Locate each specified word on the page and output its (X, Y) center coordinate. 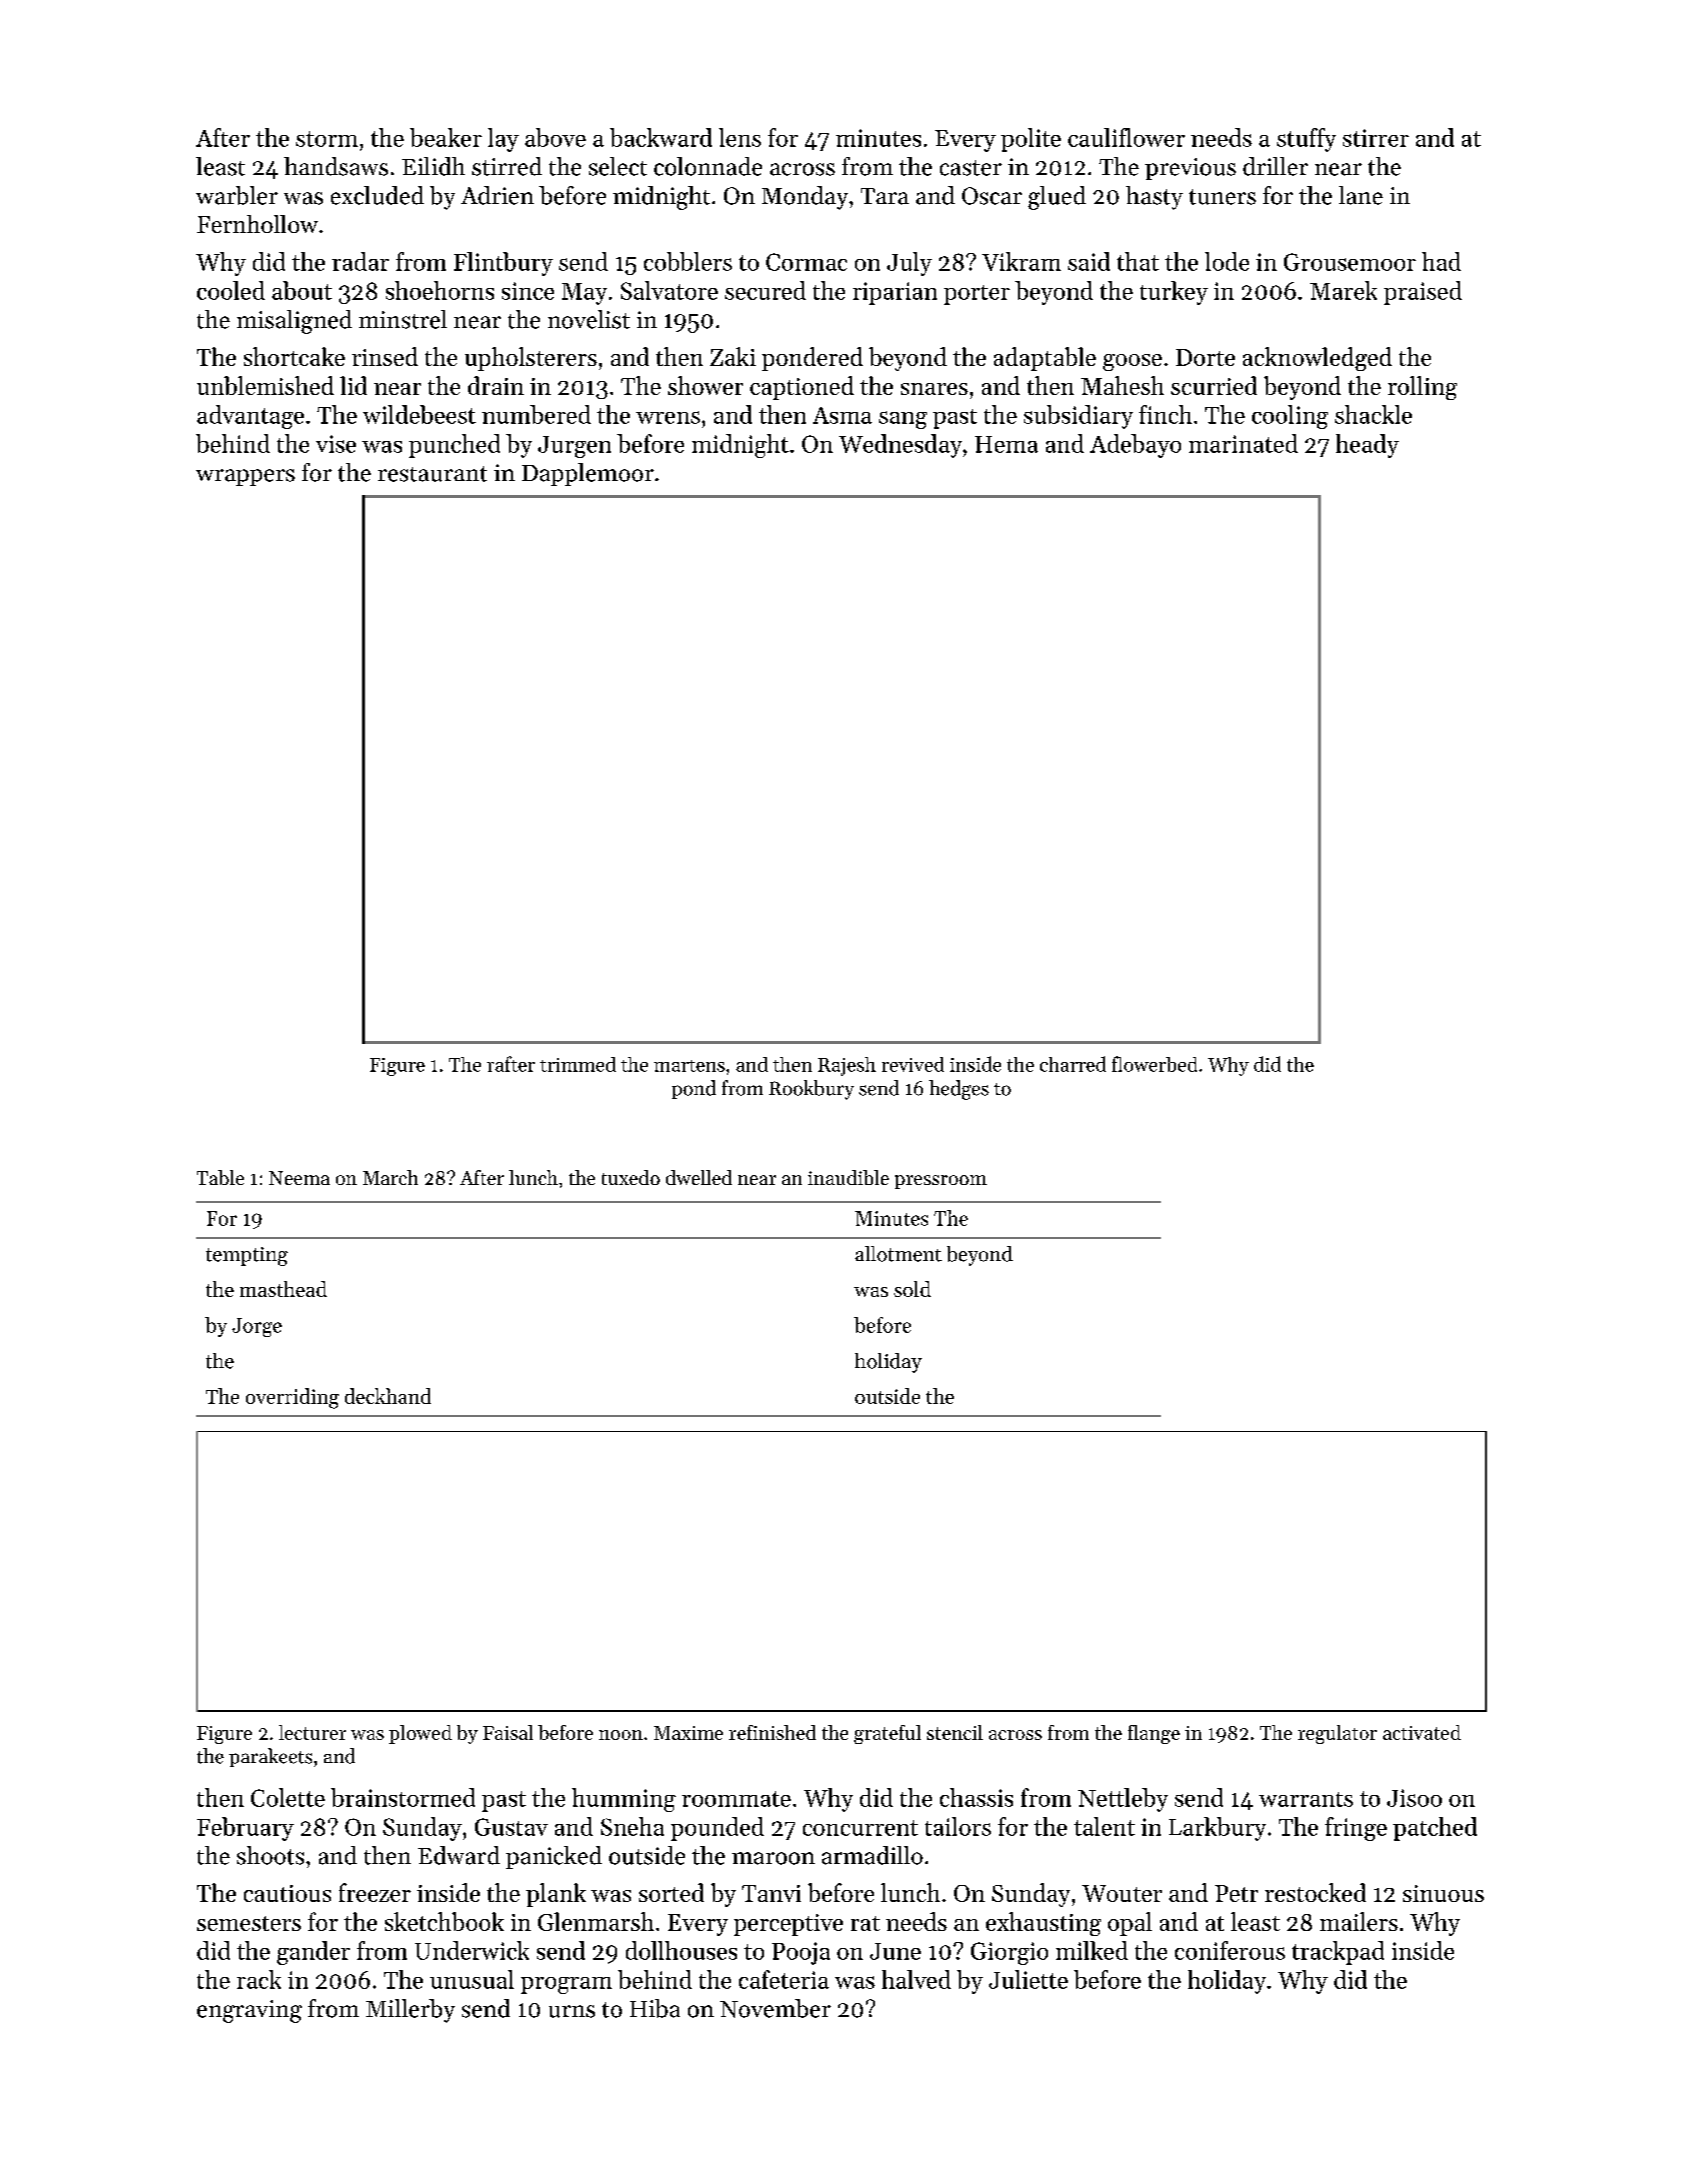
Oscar (992, 196)
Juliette (1028, 1979)
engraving (249, 2011)
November (775, 2008)
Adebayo (1135, 446)
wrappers (245, 477)
